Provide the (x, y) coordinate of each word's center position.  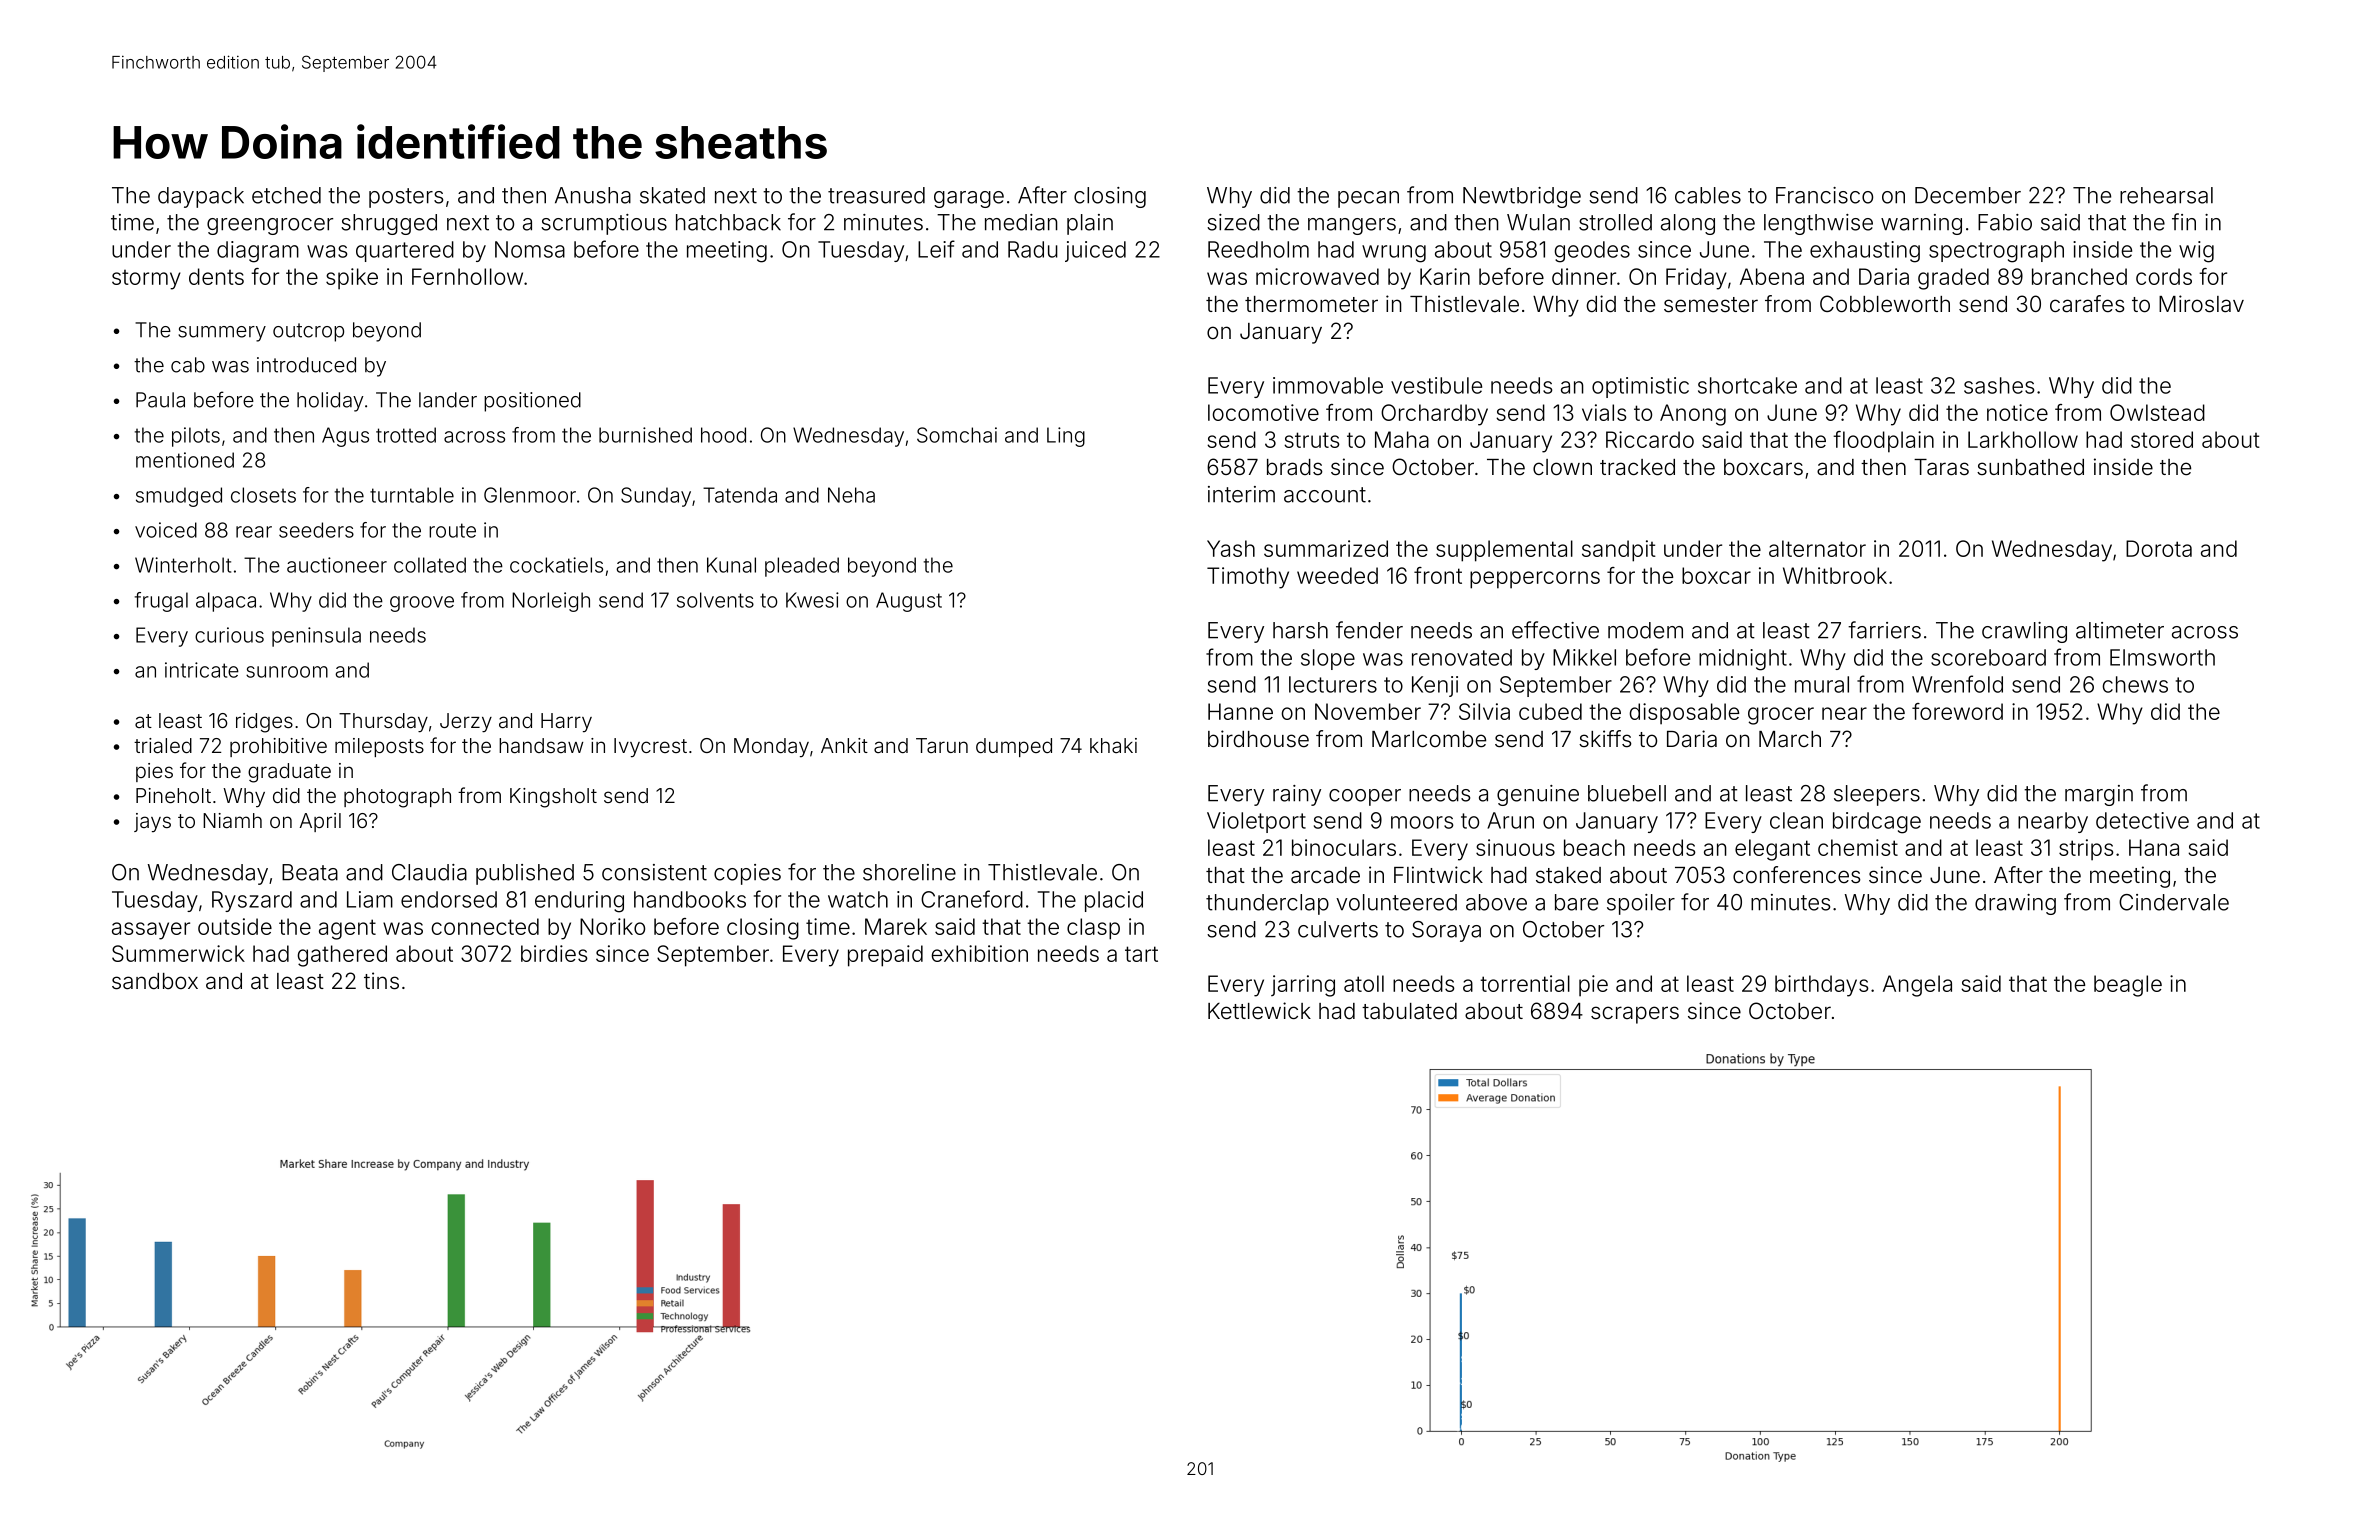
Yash (1231, 548)
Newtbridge (1522, 197)
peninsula (316, 637)
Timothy (1248, 578)
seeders (316, 530)
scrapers (1635, 1015)
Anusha (593, 195)
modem (1645, 630)
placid (1114, 901)
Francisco (1824, 195)
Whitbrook (1835, 575)
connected (485, 926)
